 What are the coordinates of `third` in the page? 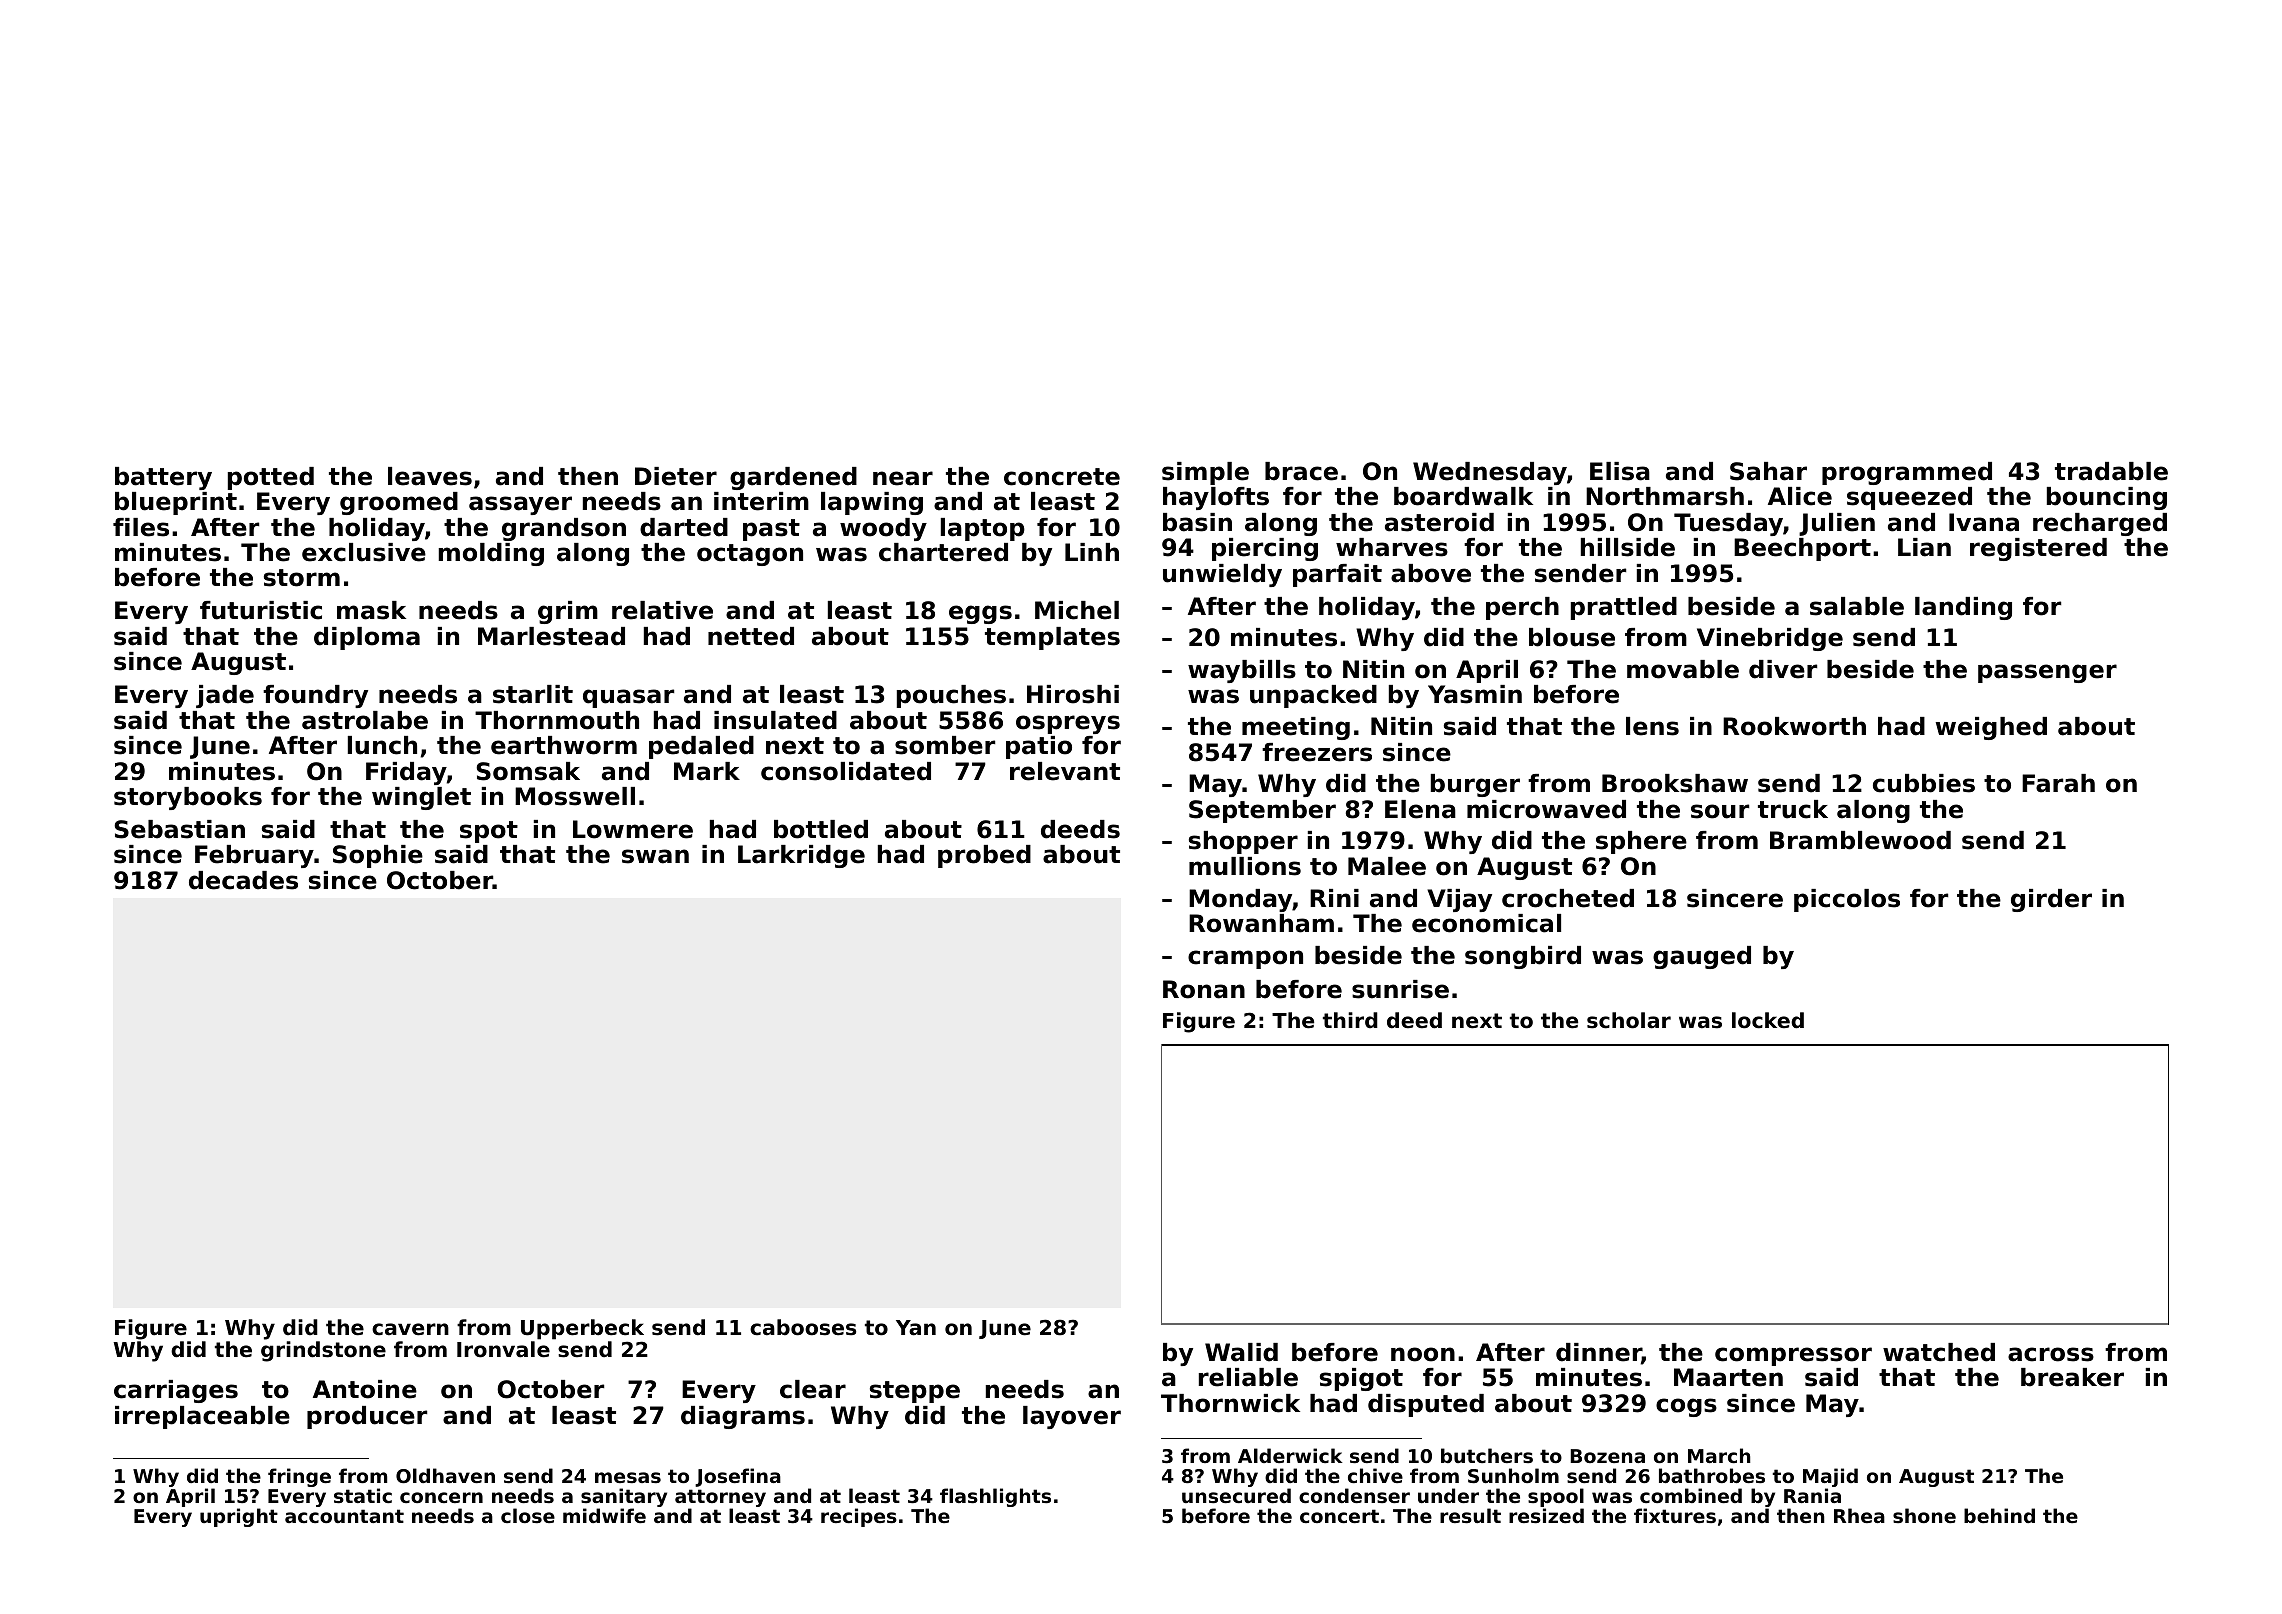 It's located at (1350, 1020).
